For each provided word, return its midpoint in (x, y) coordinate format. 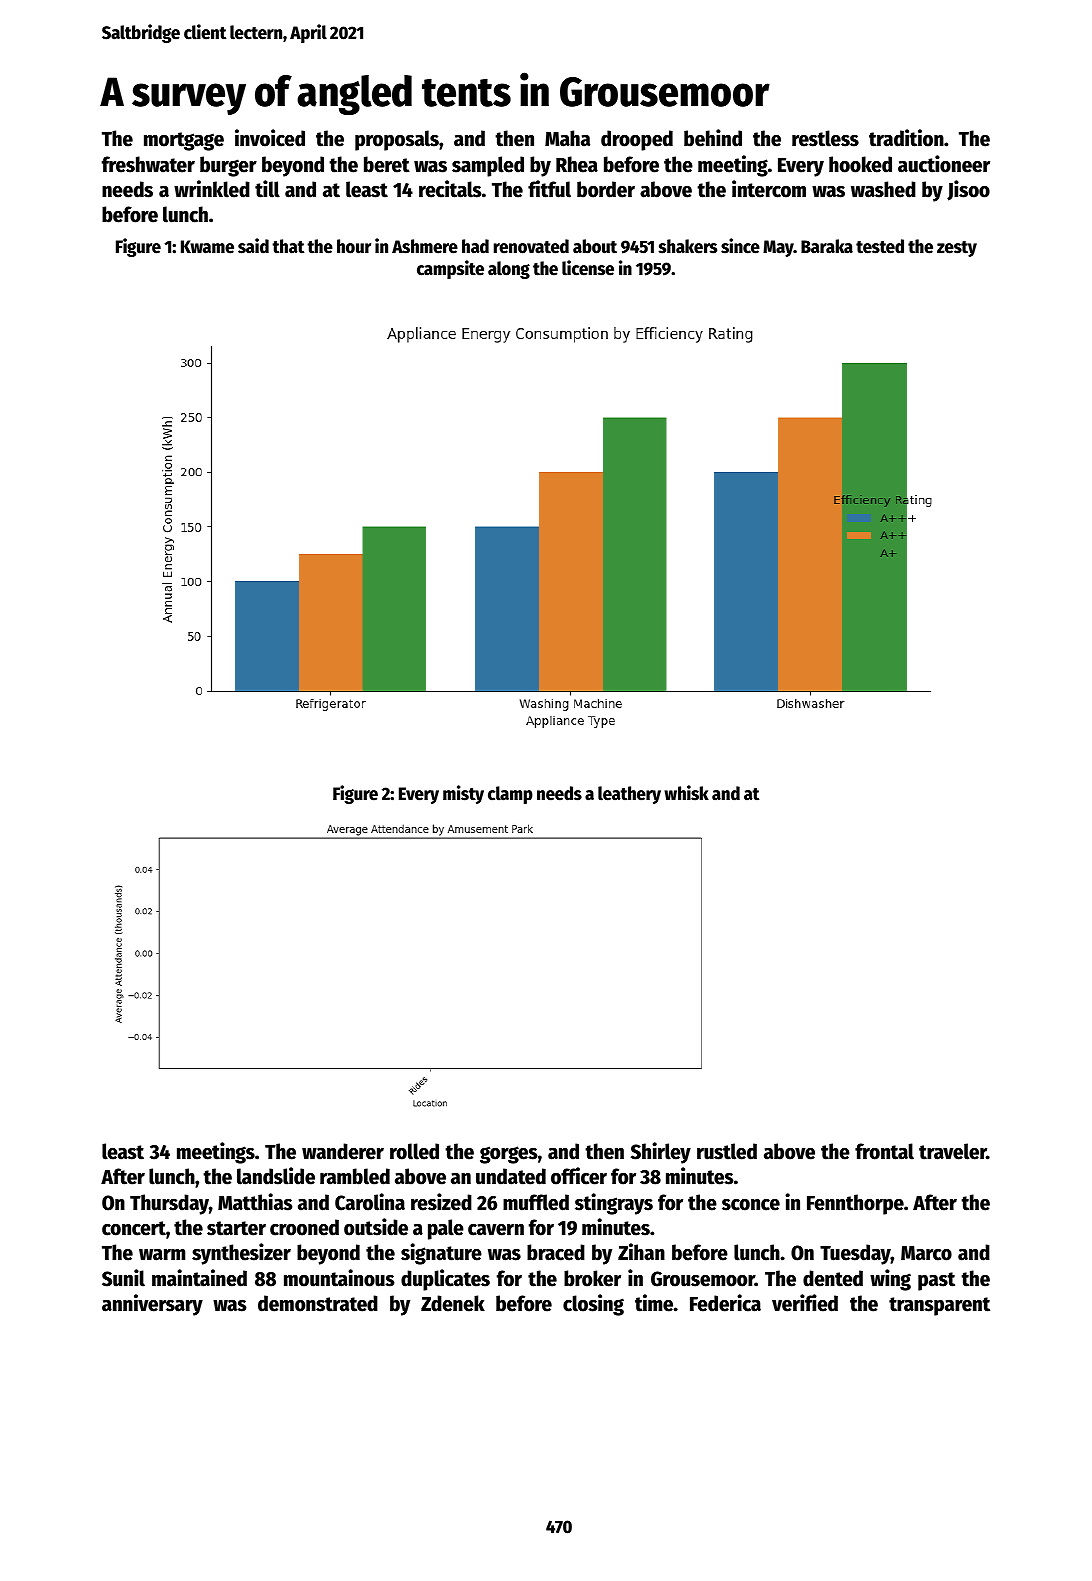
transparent (939, 1306)
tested (880, 246)
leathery (629, 795)
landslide (276, 1176)
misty (463, 794)
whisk (686, 793)
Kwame (207, 247)
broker (592, 1278)
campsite (450, 269)
